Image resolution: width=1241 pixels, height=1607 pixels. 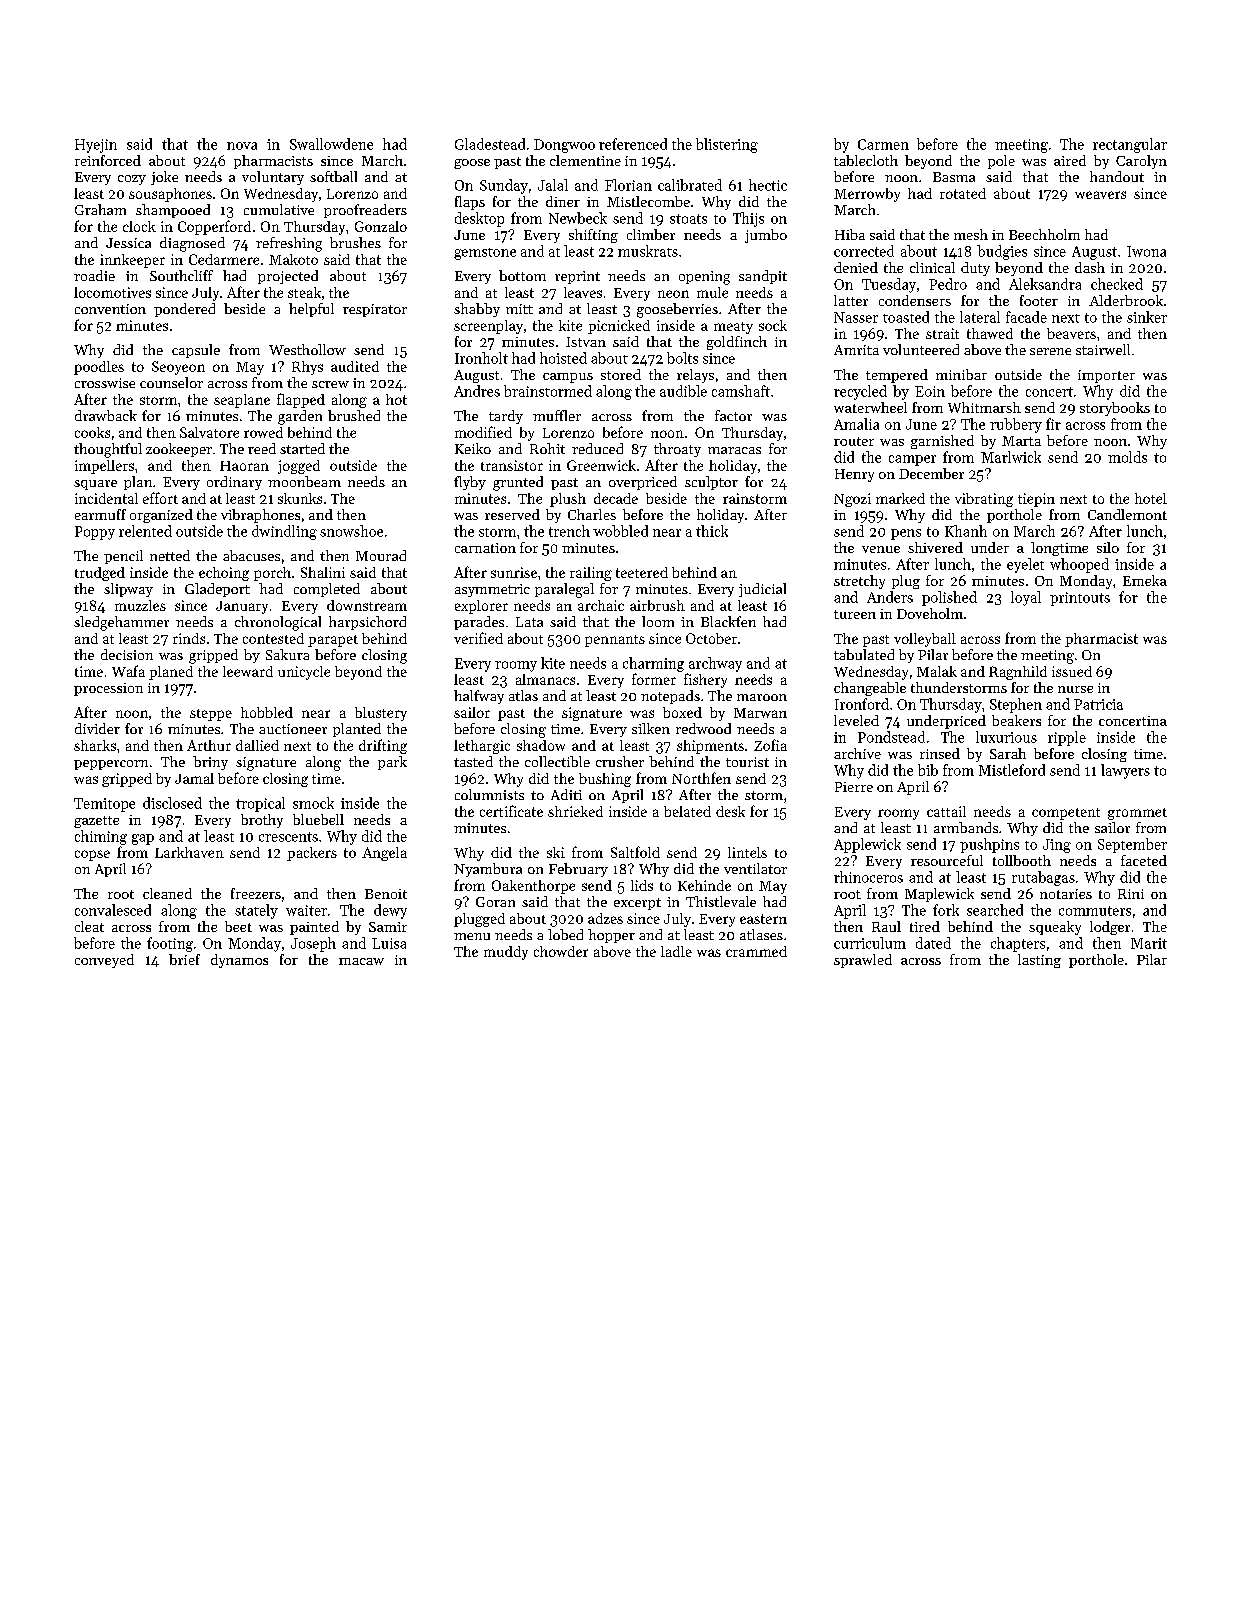 What do you see at coordinates (490, 144) in the screenshot?
I see `Gladestead` at bounding box center [490, 144].
